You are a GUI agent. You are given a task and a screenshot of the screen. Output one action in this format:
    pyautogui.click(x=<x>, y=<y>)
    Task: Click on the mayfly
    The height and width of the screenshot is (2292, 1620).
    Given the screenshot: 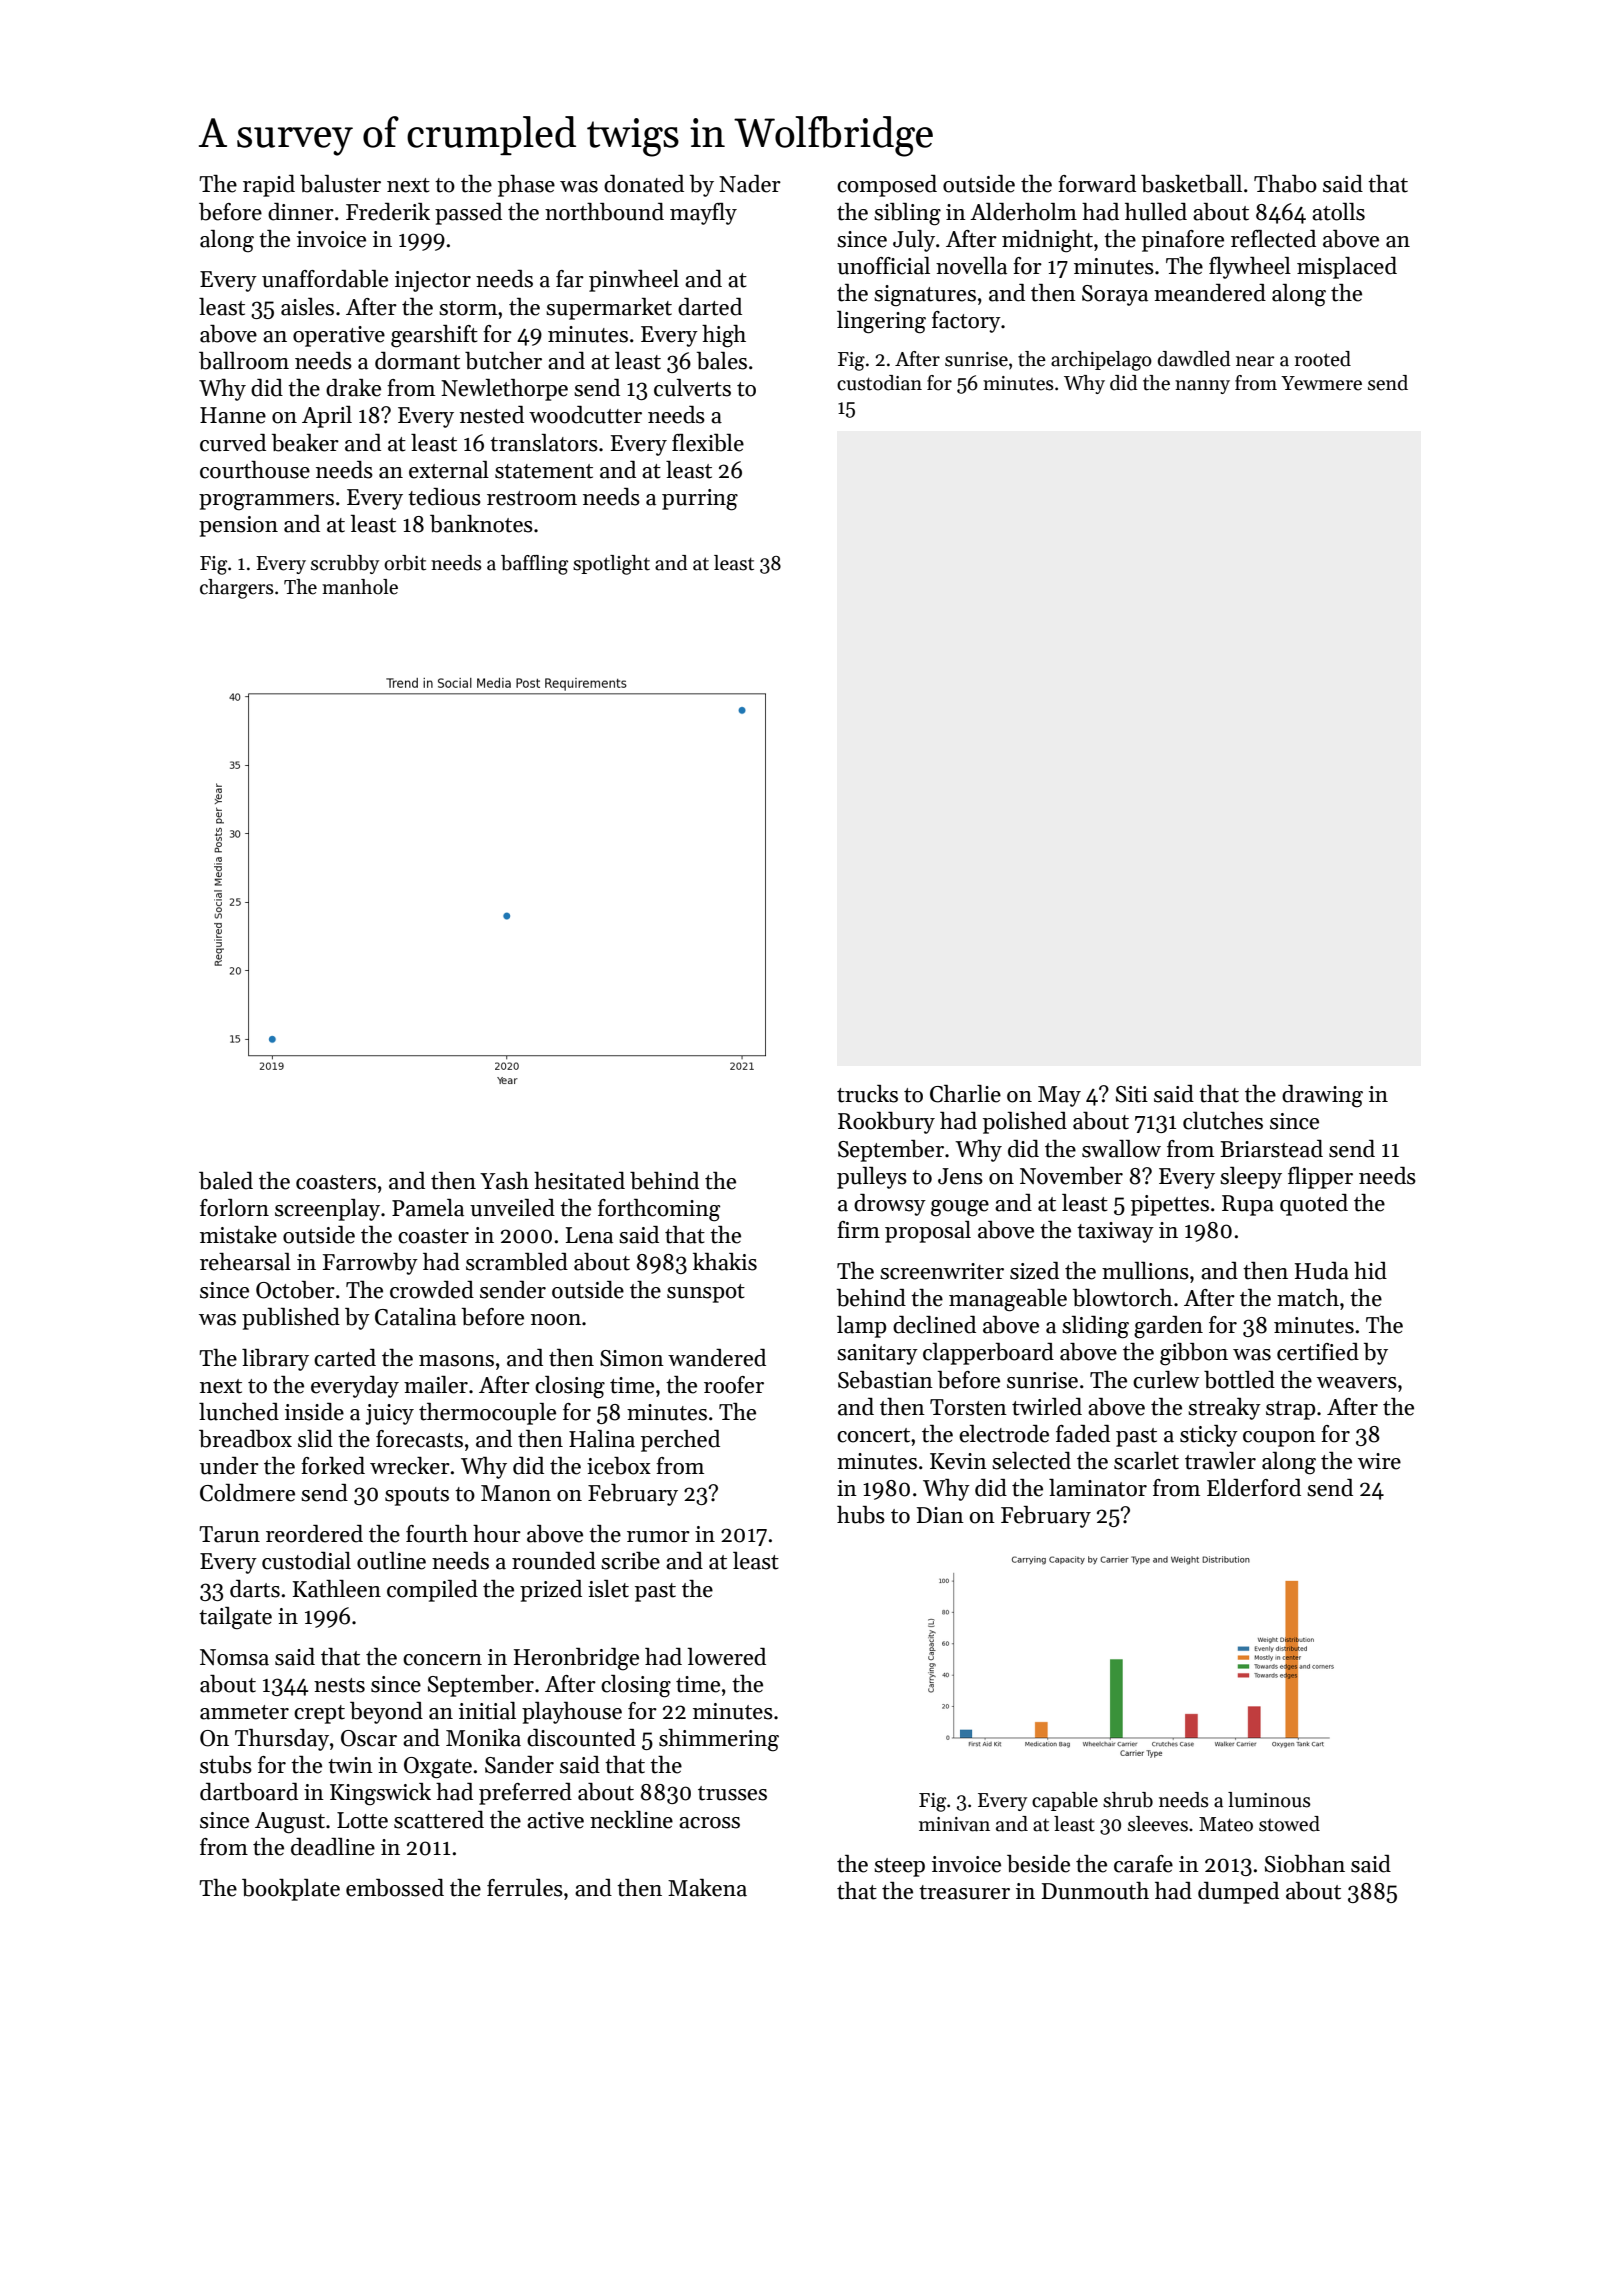 What is the action you would take?
    pyautogui.click(x=703, y=214)
